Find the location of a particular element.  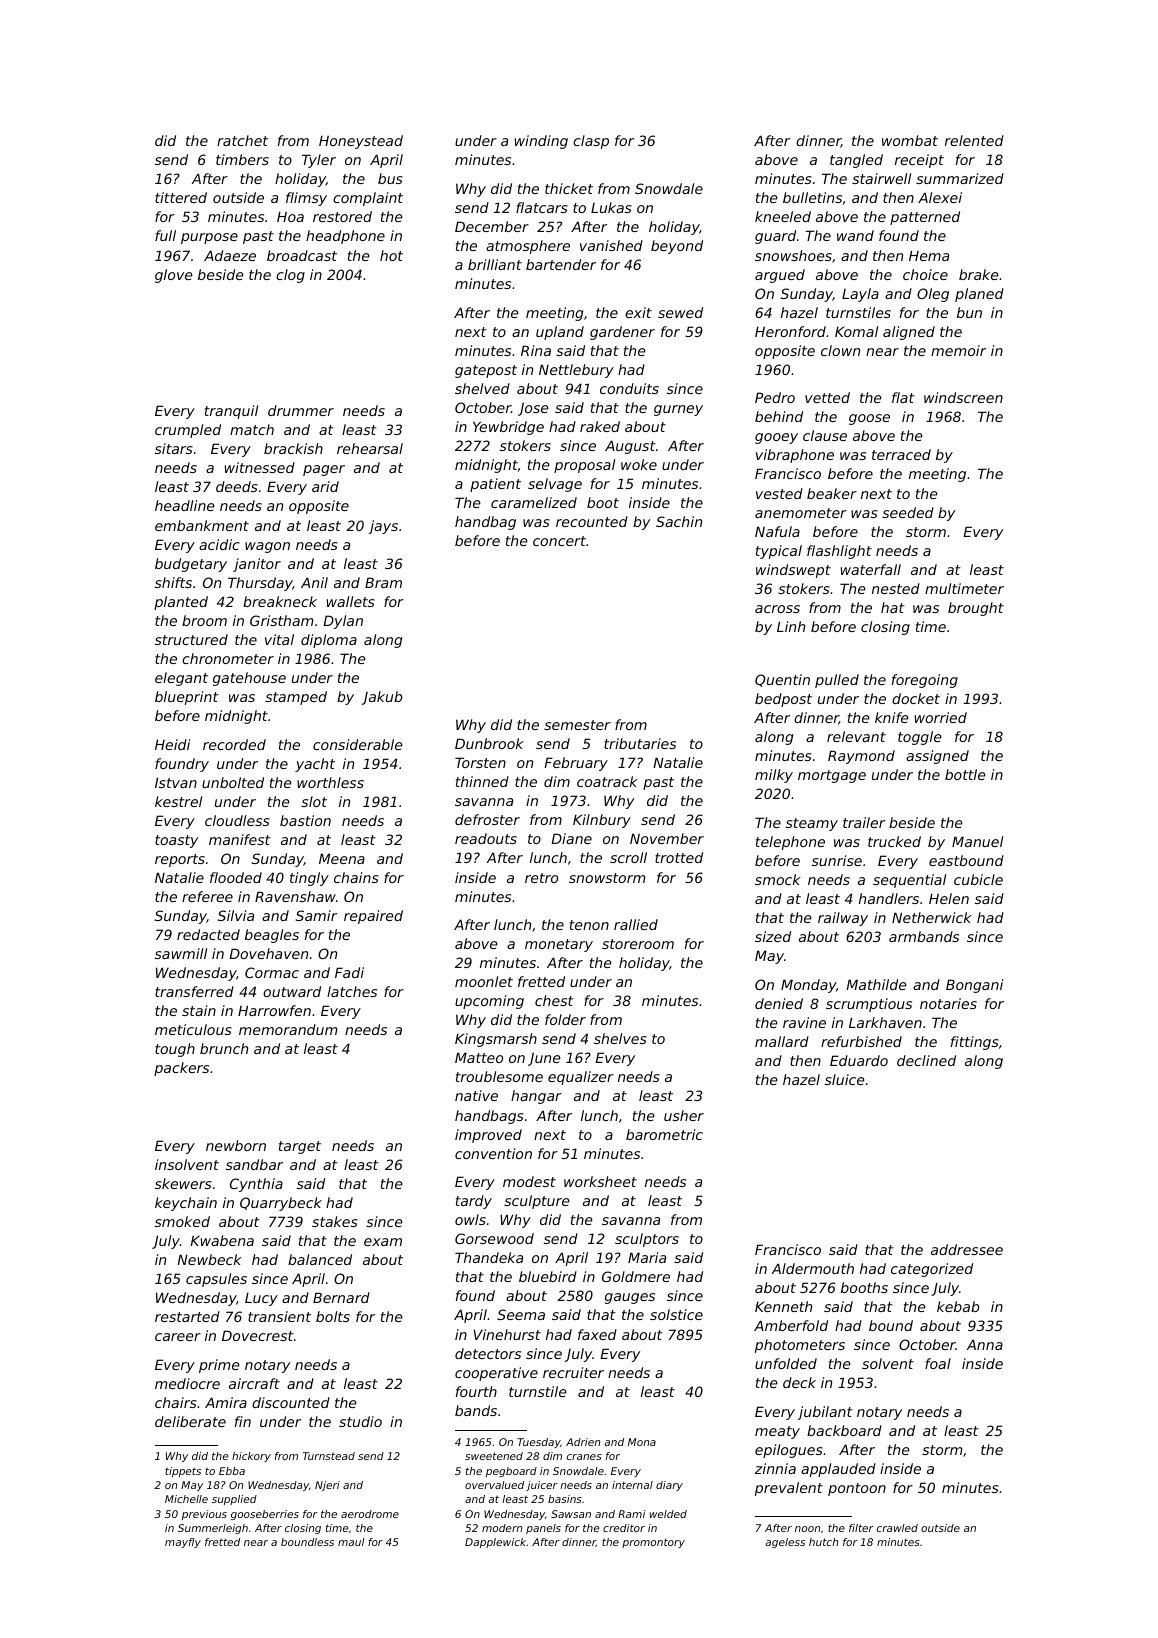

Maria is located at coordinates (647, 1257).
